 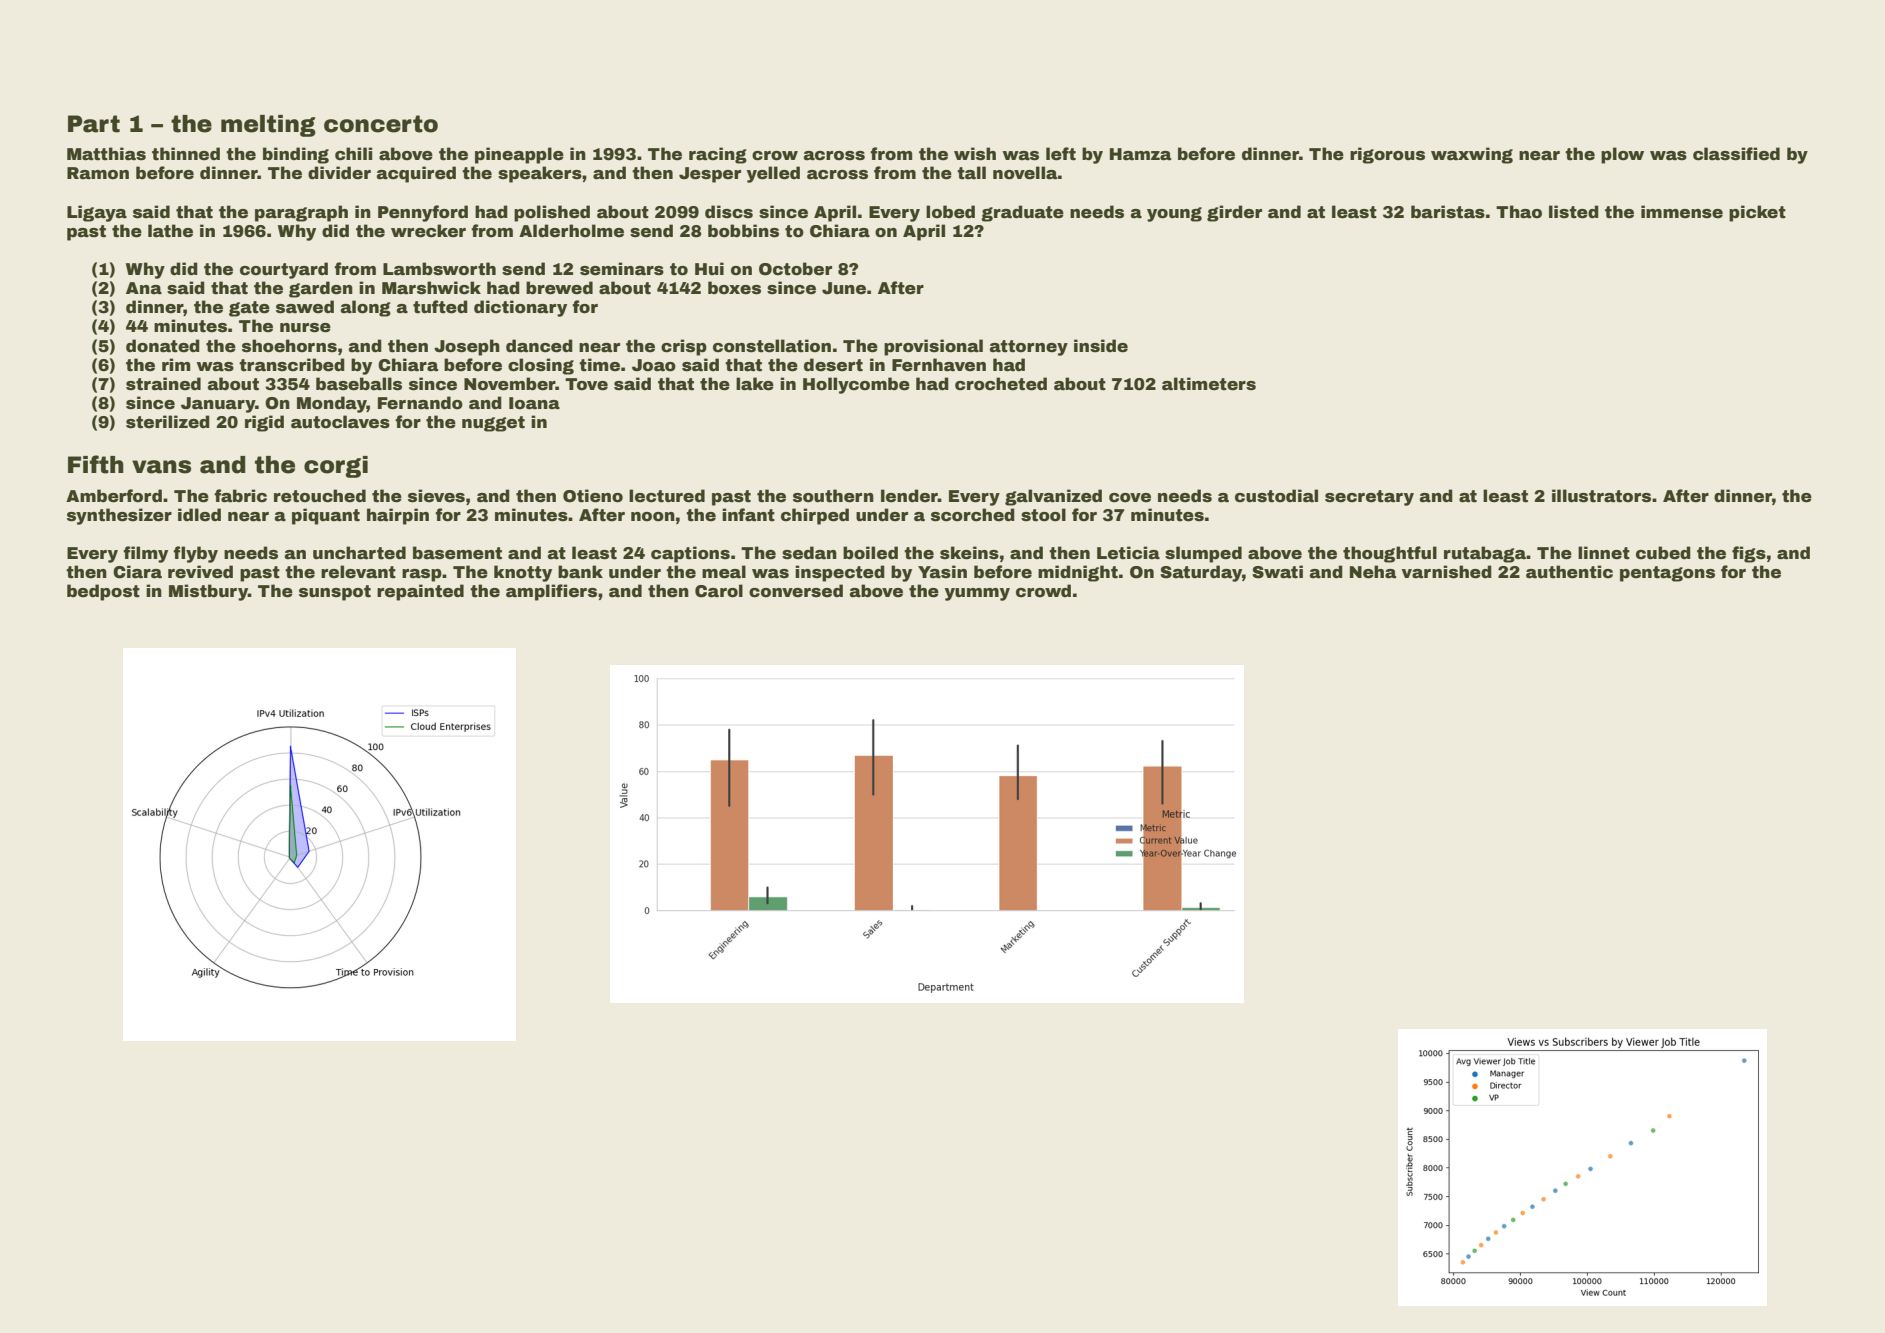 What do you see at coordinates (1369, 498) in the screenshot?
I see `secretary` at bounding box center [1369, 498].
